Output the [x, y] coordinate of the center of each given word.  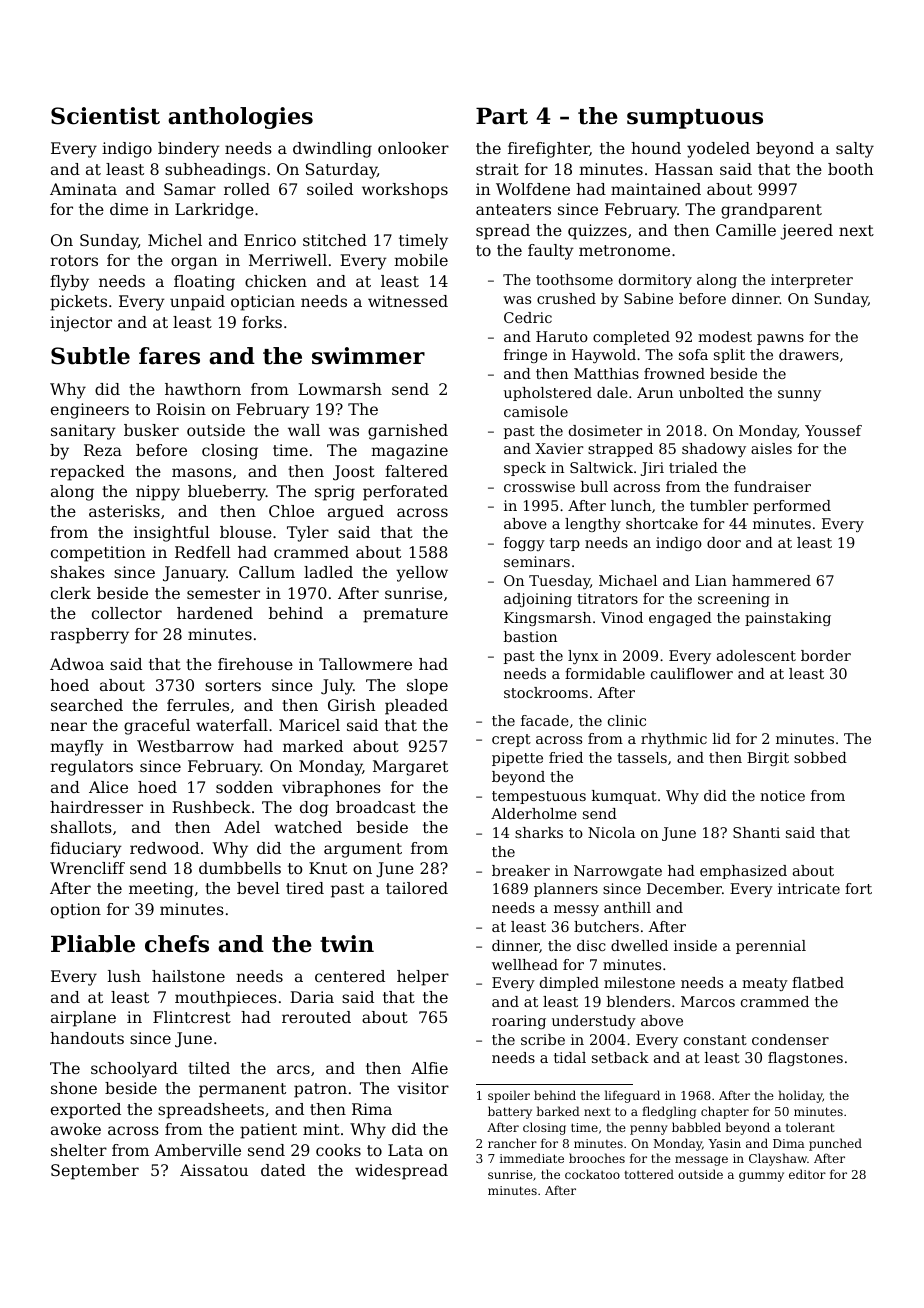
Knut [328, 868]
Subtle [90, 356]
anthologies [240, 118]
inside [695, 945]
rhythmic [674, 740]
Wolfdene [533, 189]
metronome [624, 250]
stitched [335, 240]
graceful [157, 727]
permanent [242, 1090]
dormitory [655, 281]
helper [423, 978]
